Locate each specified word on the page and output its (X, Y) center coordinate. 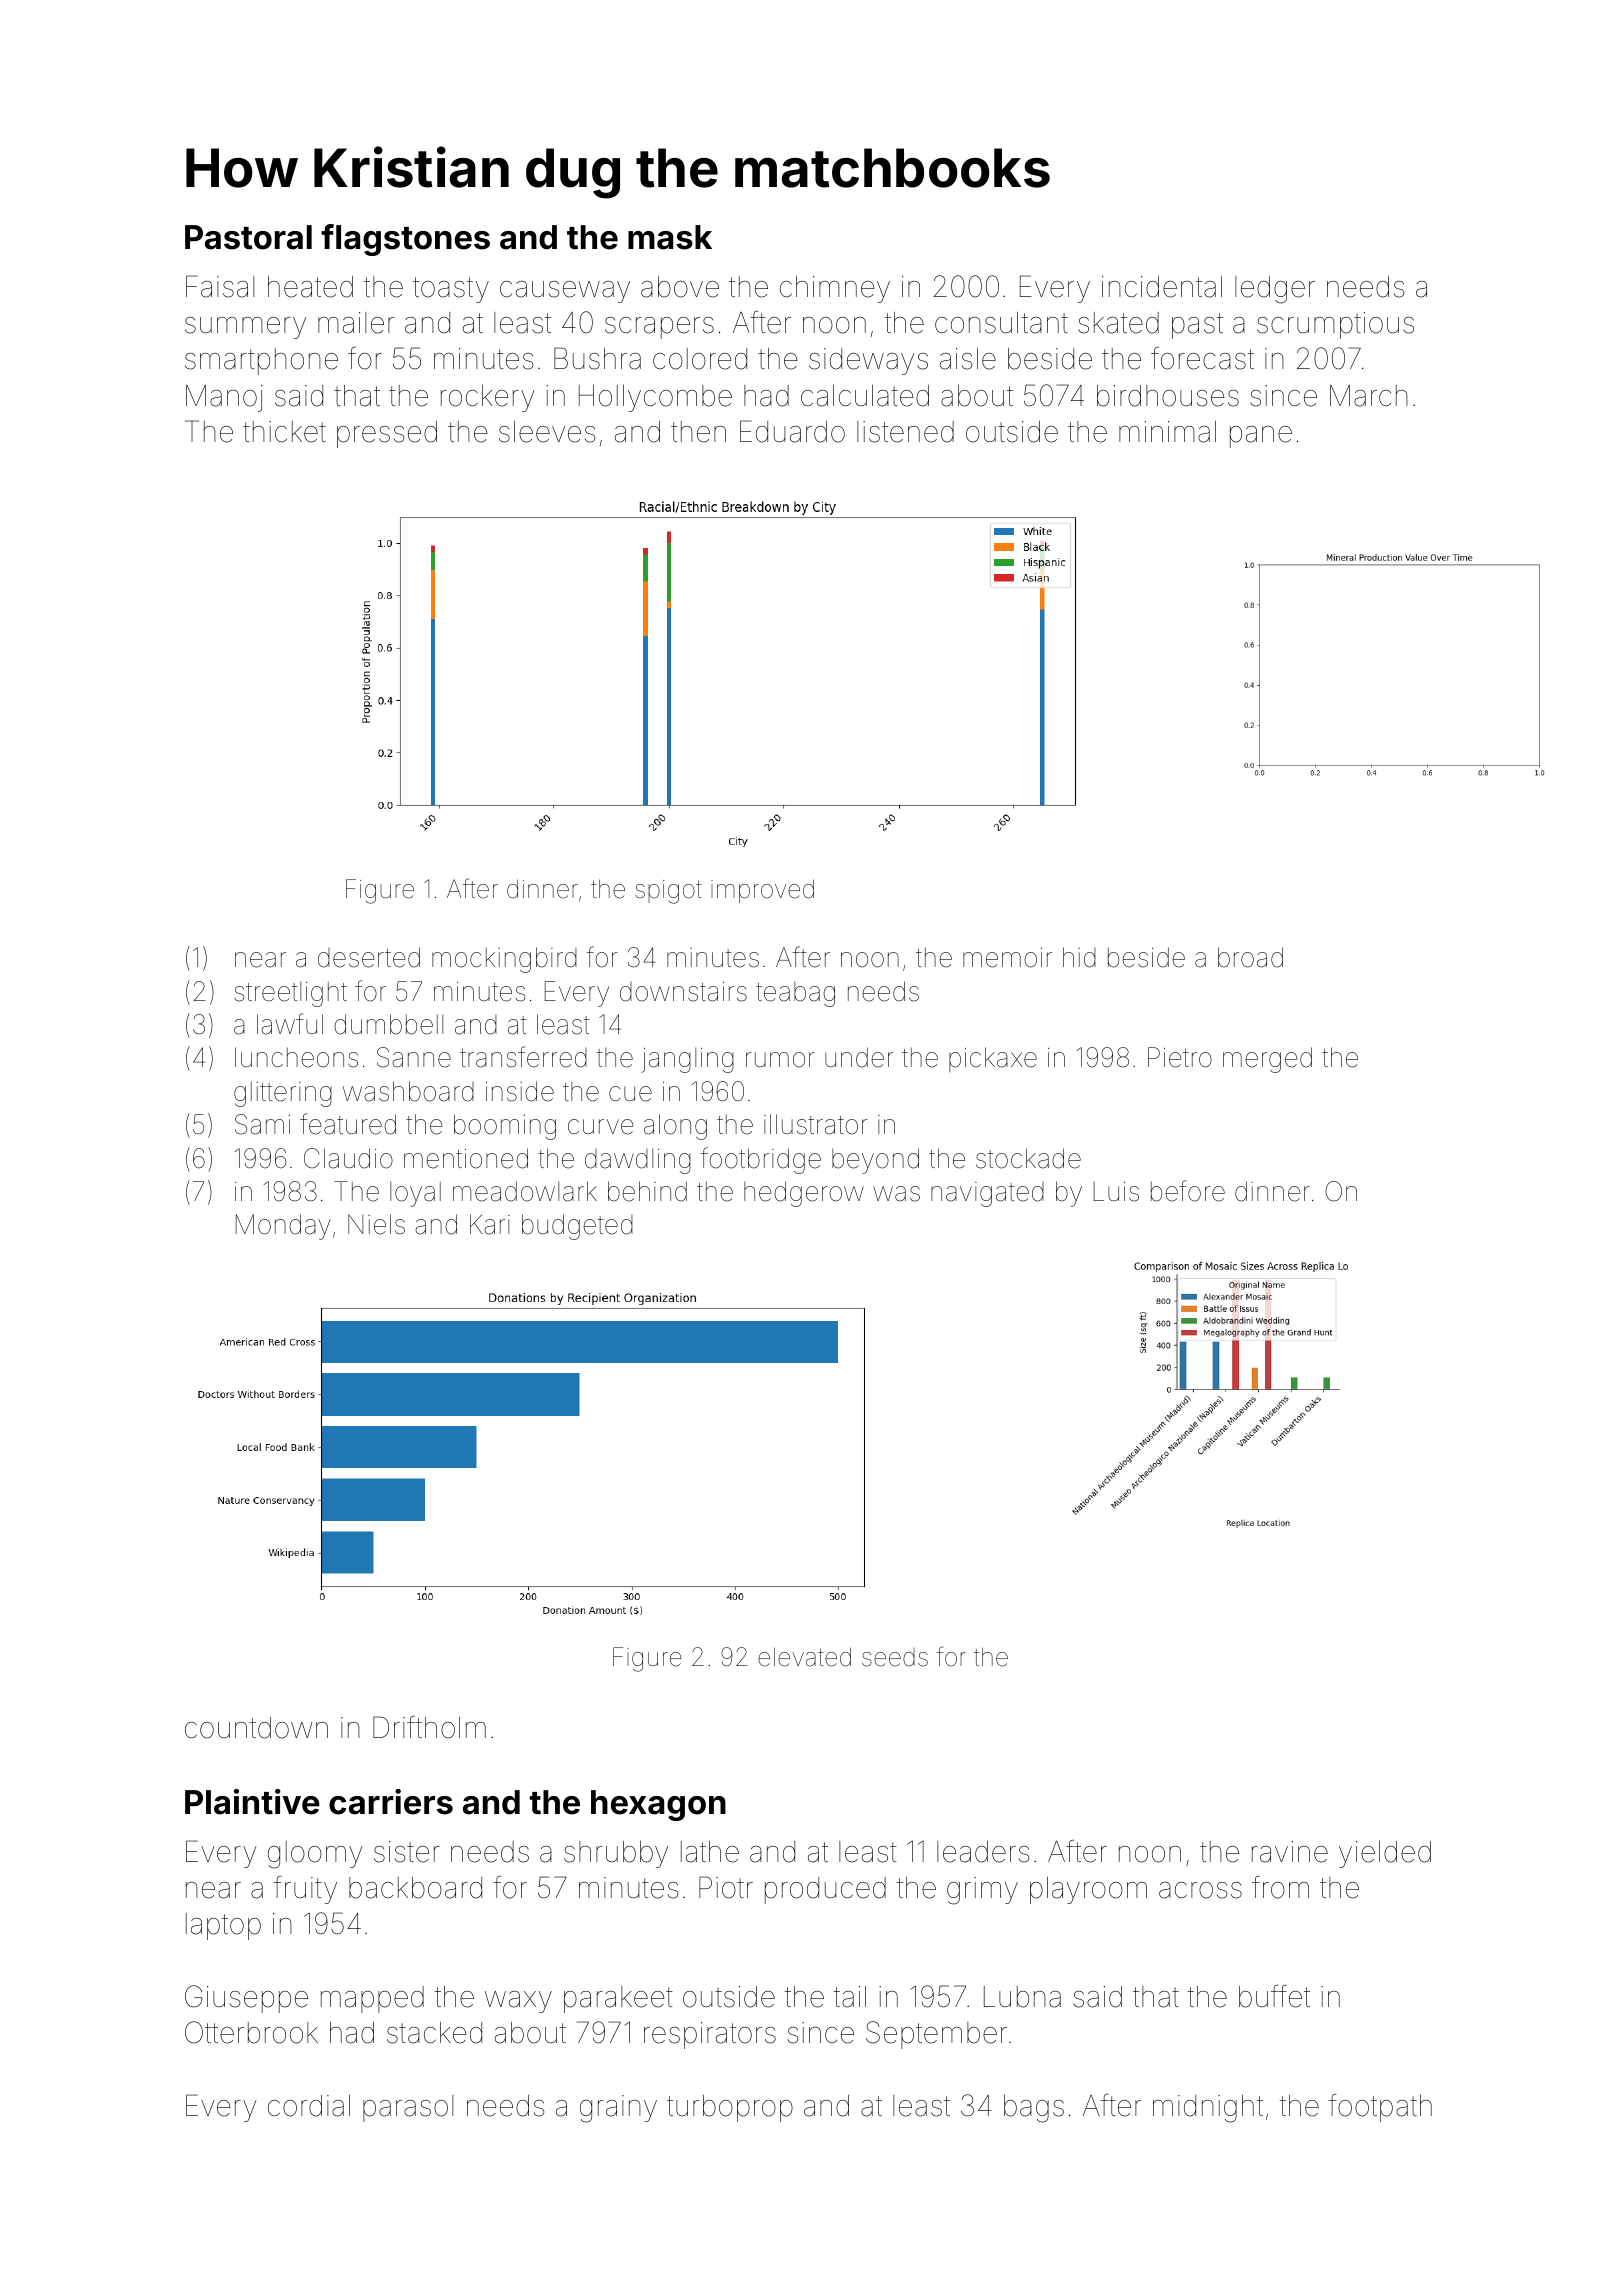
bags (1034, 2109)
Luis (1116, 1192)
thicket (284, 432)
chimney (835, 289)
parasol (408, 2108)
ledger (1275, 290)
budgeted (577, 1227)
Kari (490, 1224)
